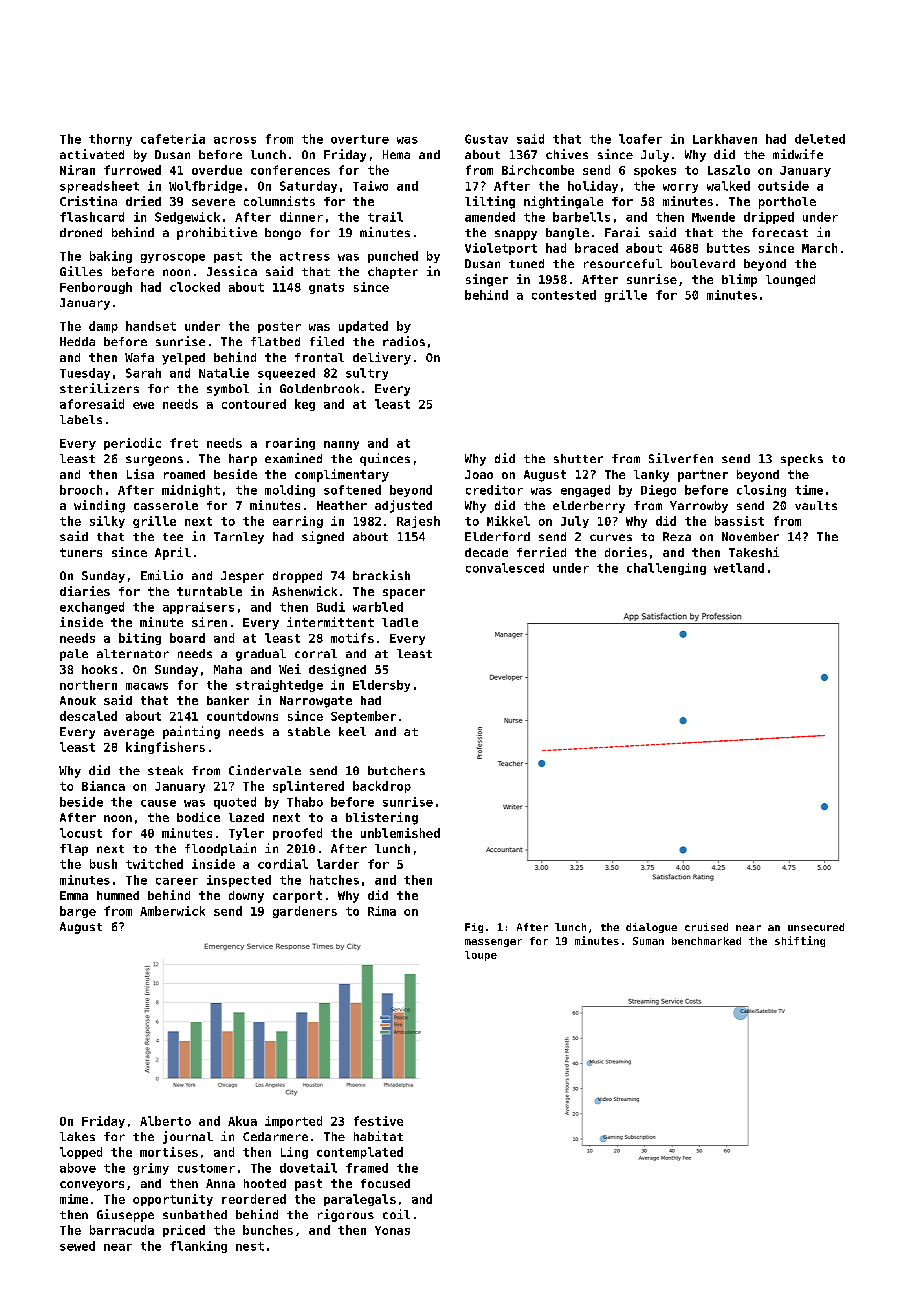  I want to click on keel, so click(352, 731).
